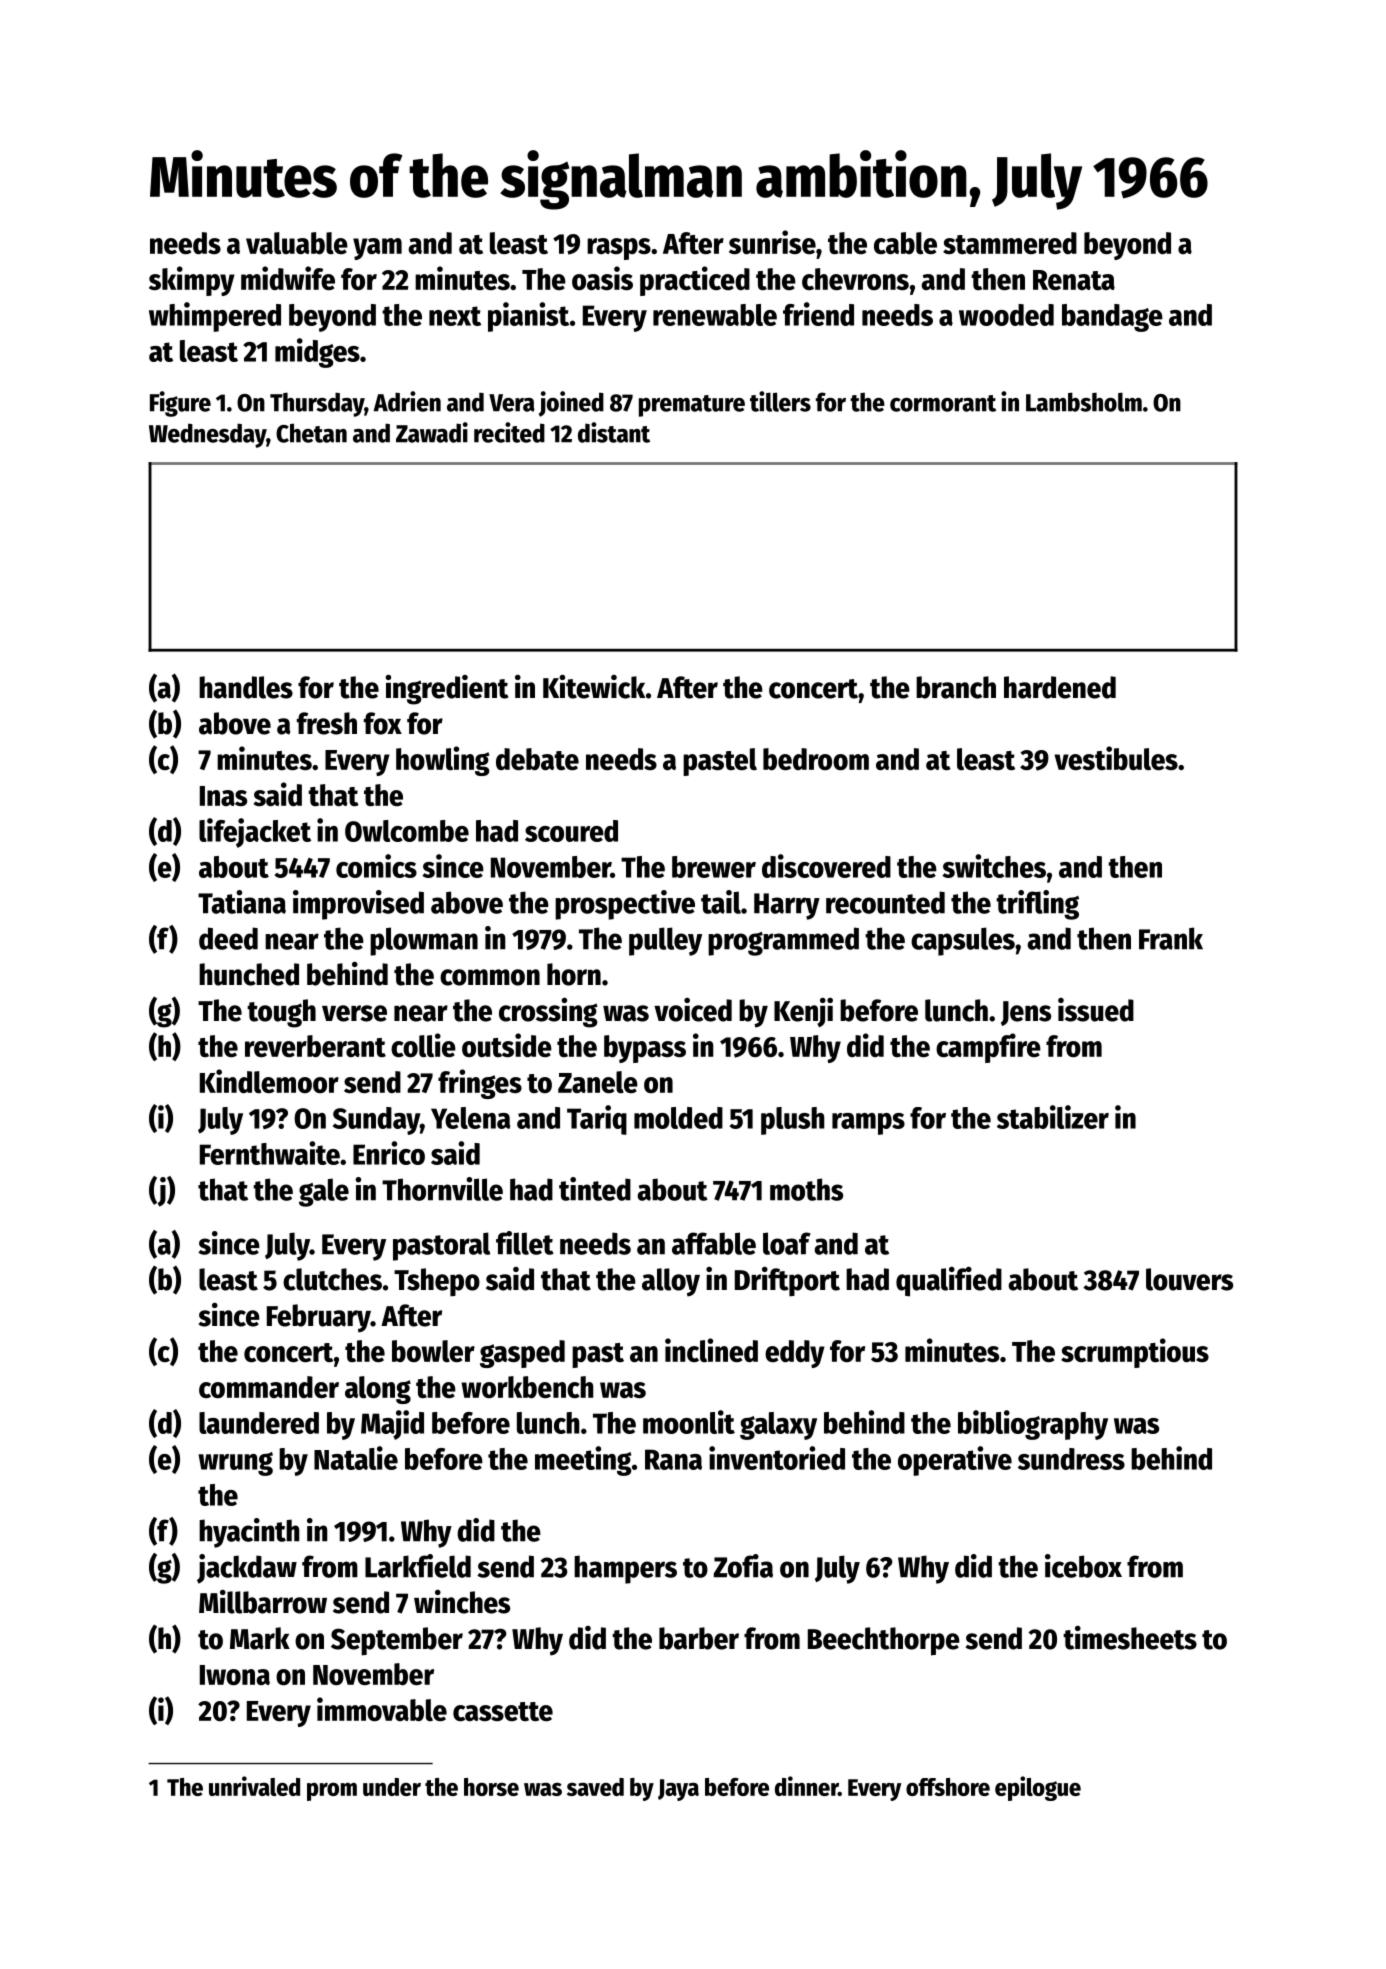 This screenshot has width=1386, height=1969. What do you see at coordinates (678, 1790) in the screenshot?
I see `Jaya` at bounding box center [678, 1790].
